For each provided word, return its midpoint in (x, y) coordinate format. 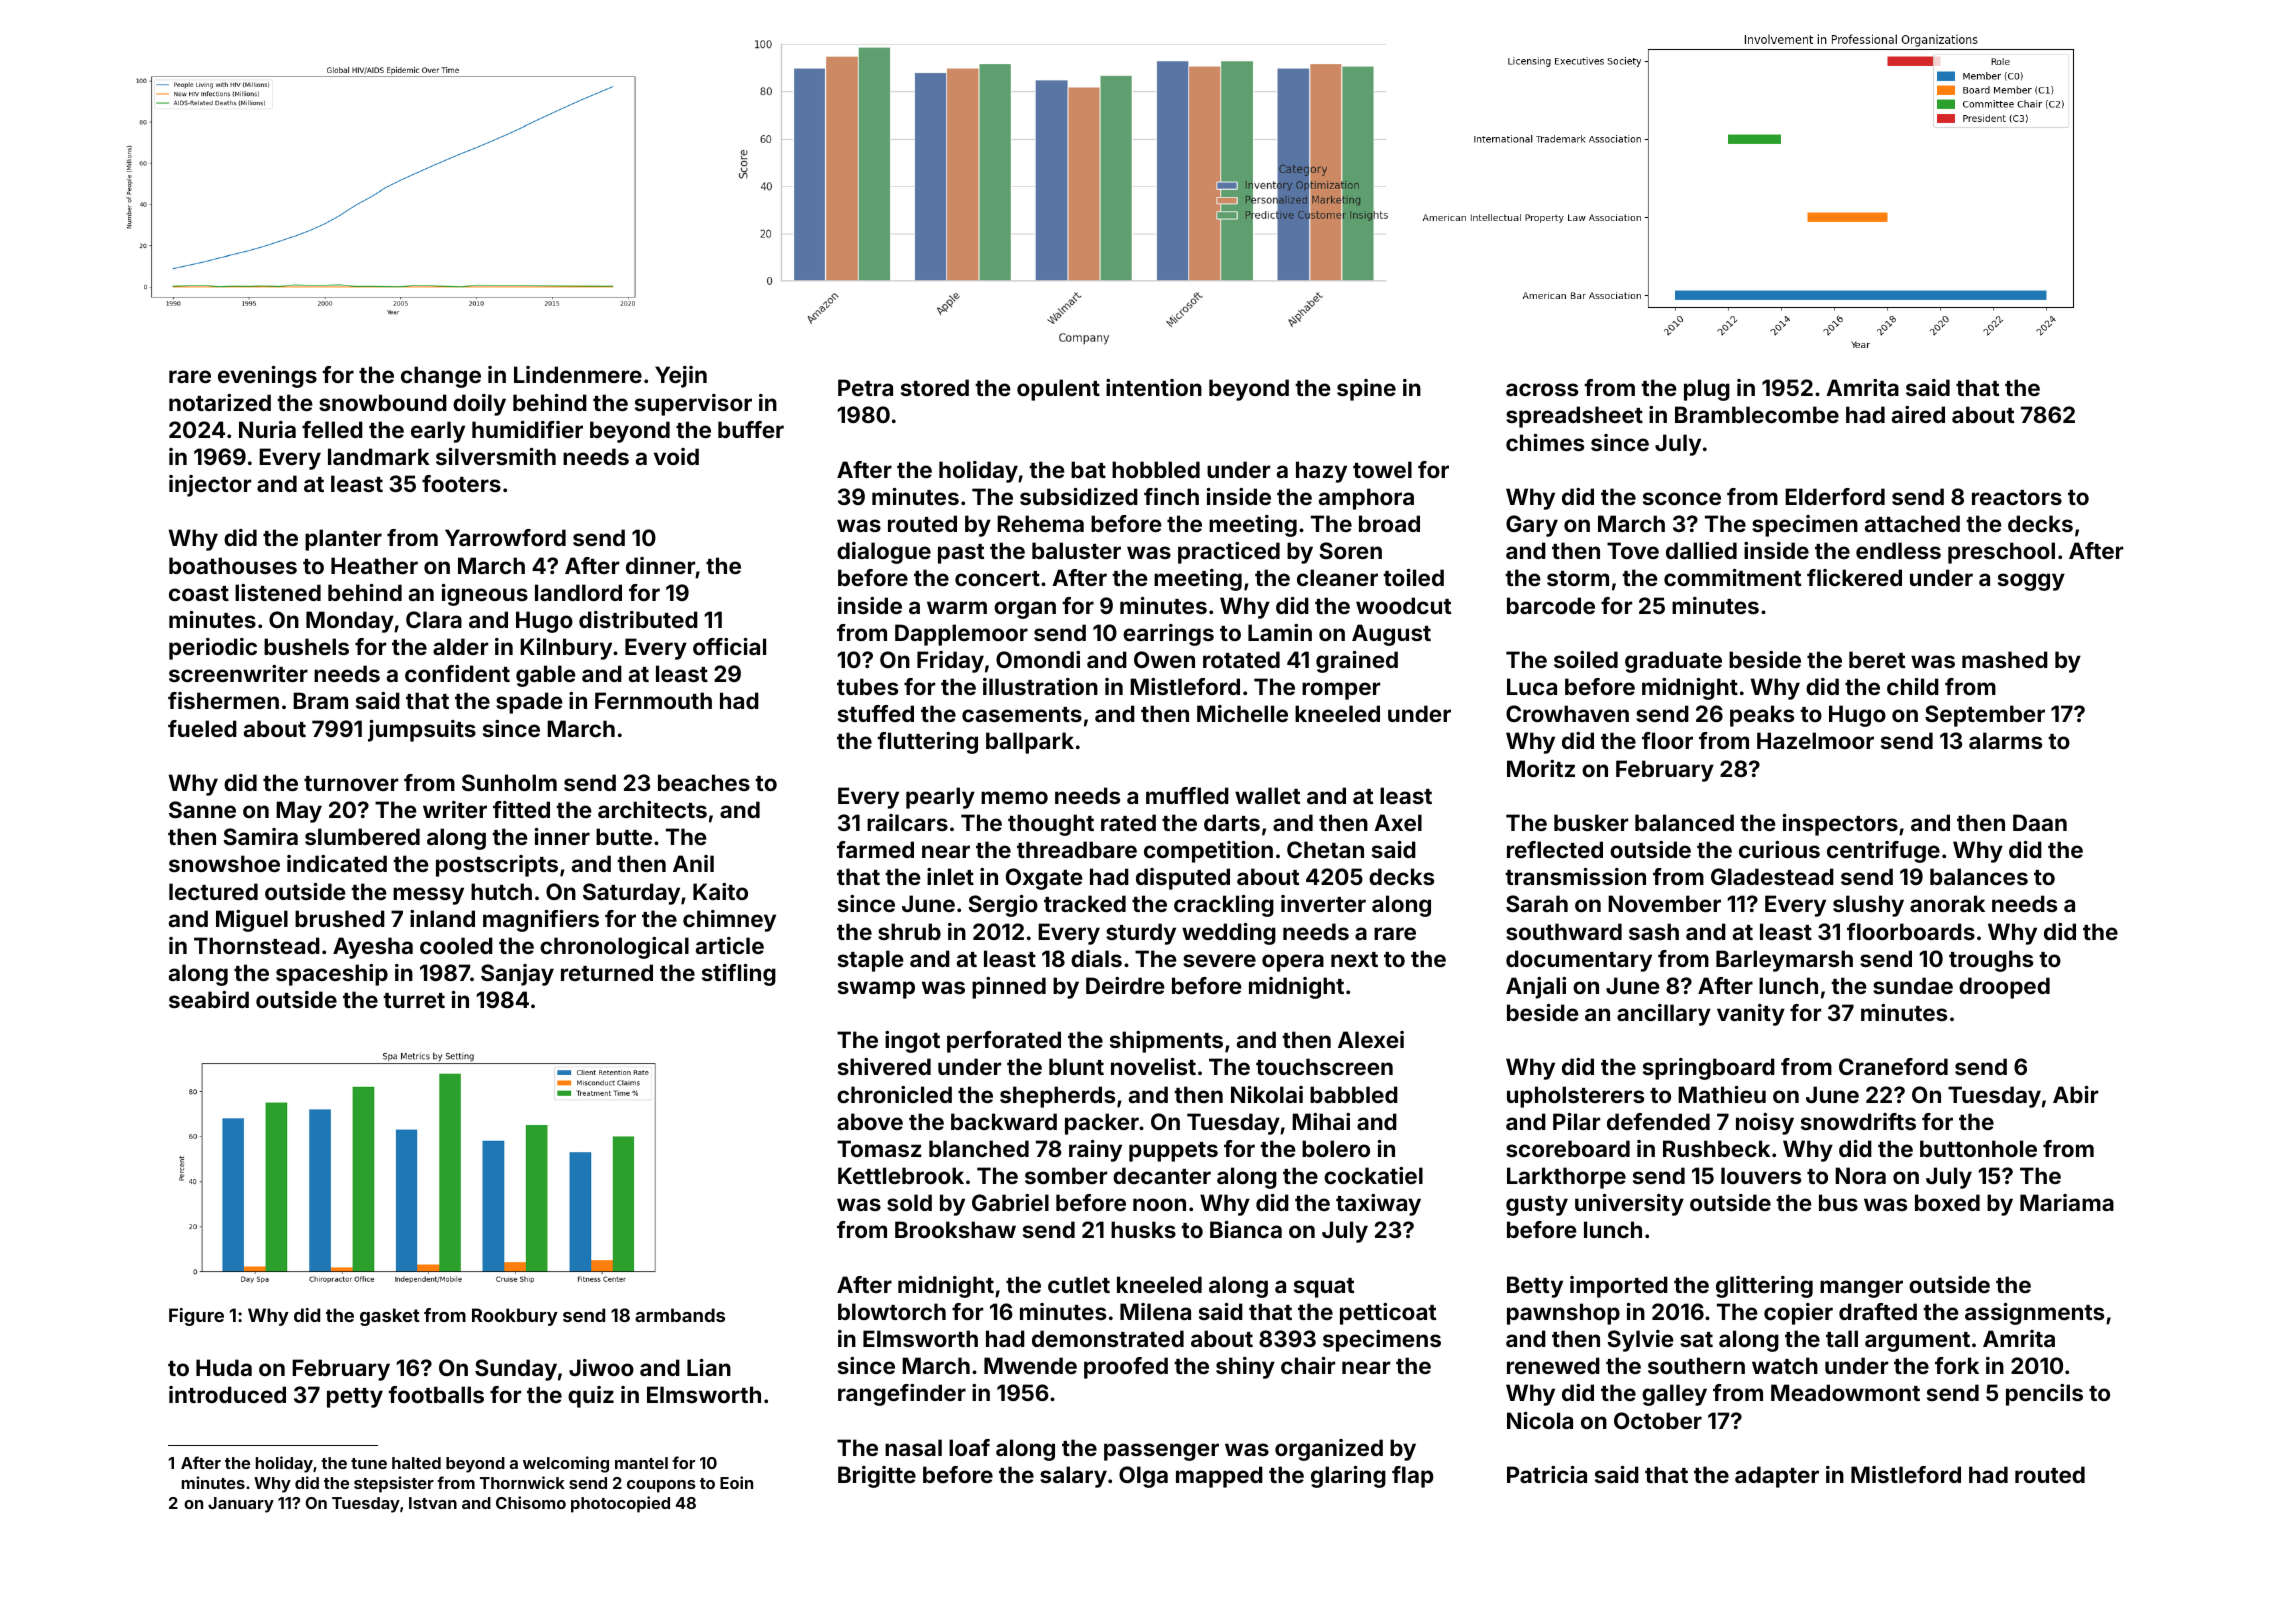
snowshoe (224, 863)
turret (414, 1000)
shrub (909, 931)
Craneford (1893, 1066)
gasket (390, 1317)
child (1913, 686)
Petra (865, 387)
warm (957, 607)
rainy (1095, 1151)
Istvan (433, 1503)
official (729, 646)
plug (1707, 390)
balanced (1684, 822)
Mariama (2067, 1202)
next (1354, 959)
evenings (267, 377)
